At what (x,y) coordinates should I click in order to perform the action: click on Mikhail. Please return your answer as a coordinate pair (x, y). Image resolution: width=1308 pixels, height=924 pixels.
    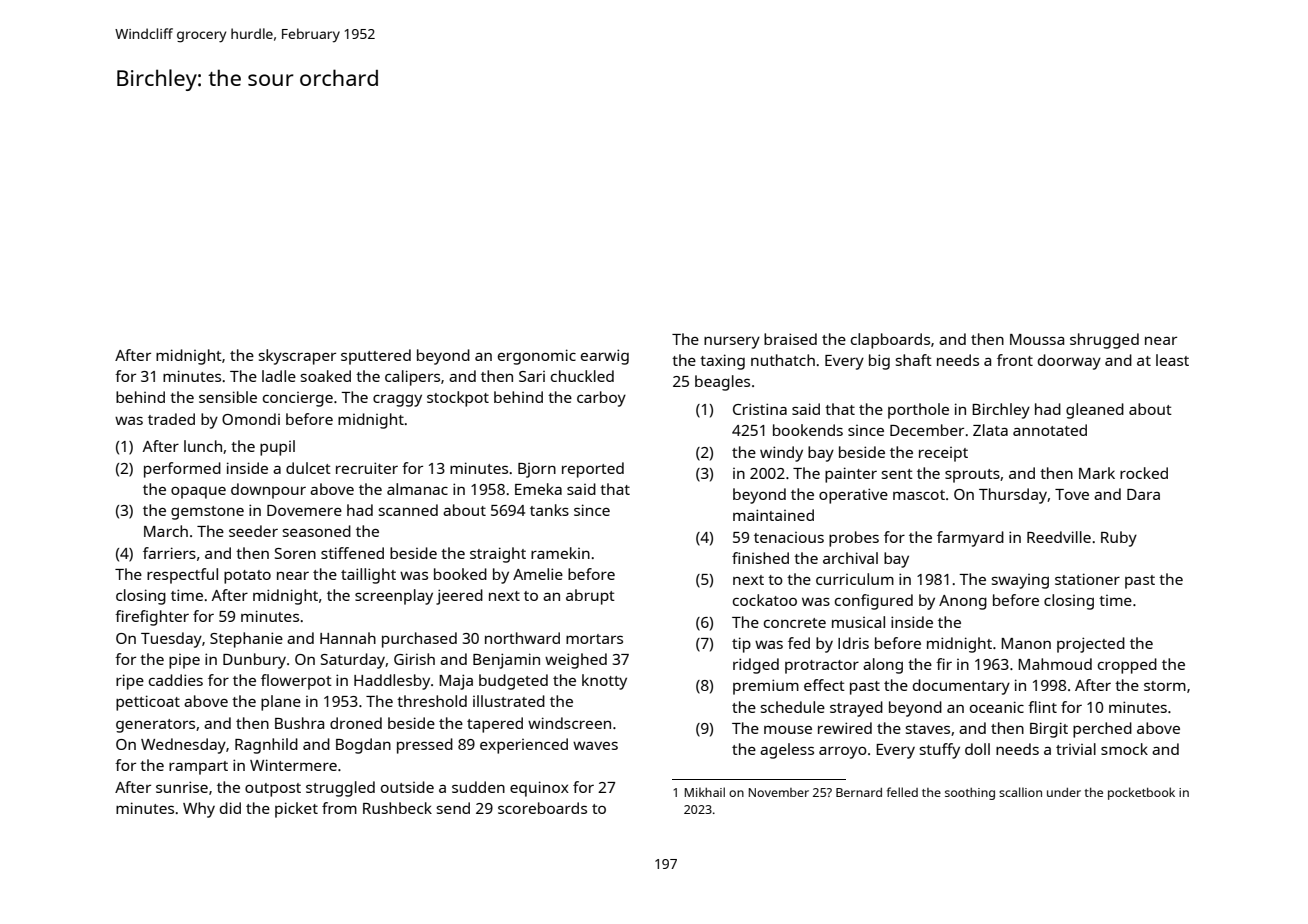
    Looking at the image, I should click on (705, 792).
